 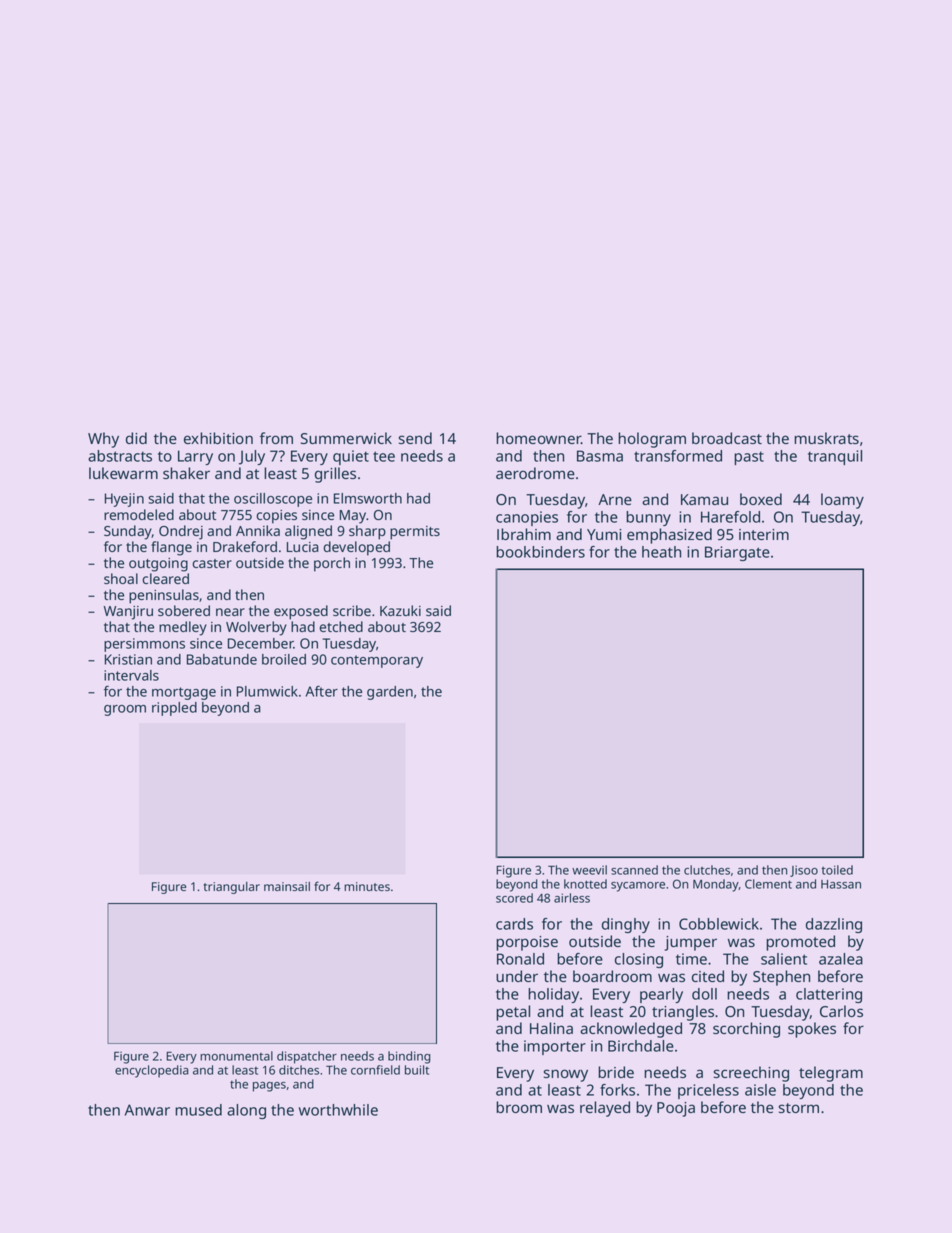 I want to click on shaker, so click(x=186, y=473).
